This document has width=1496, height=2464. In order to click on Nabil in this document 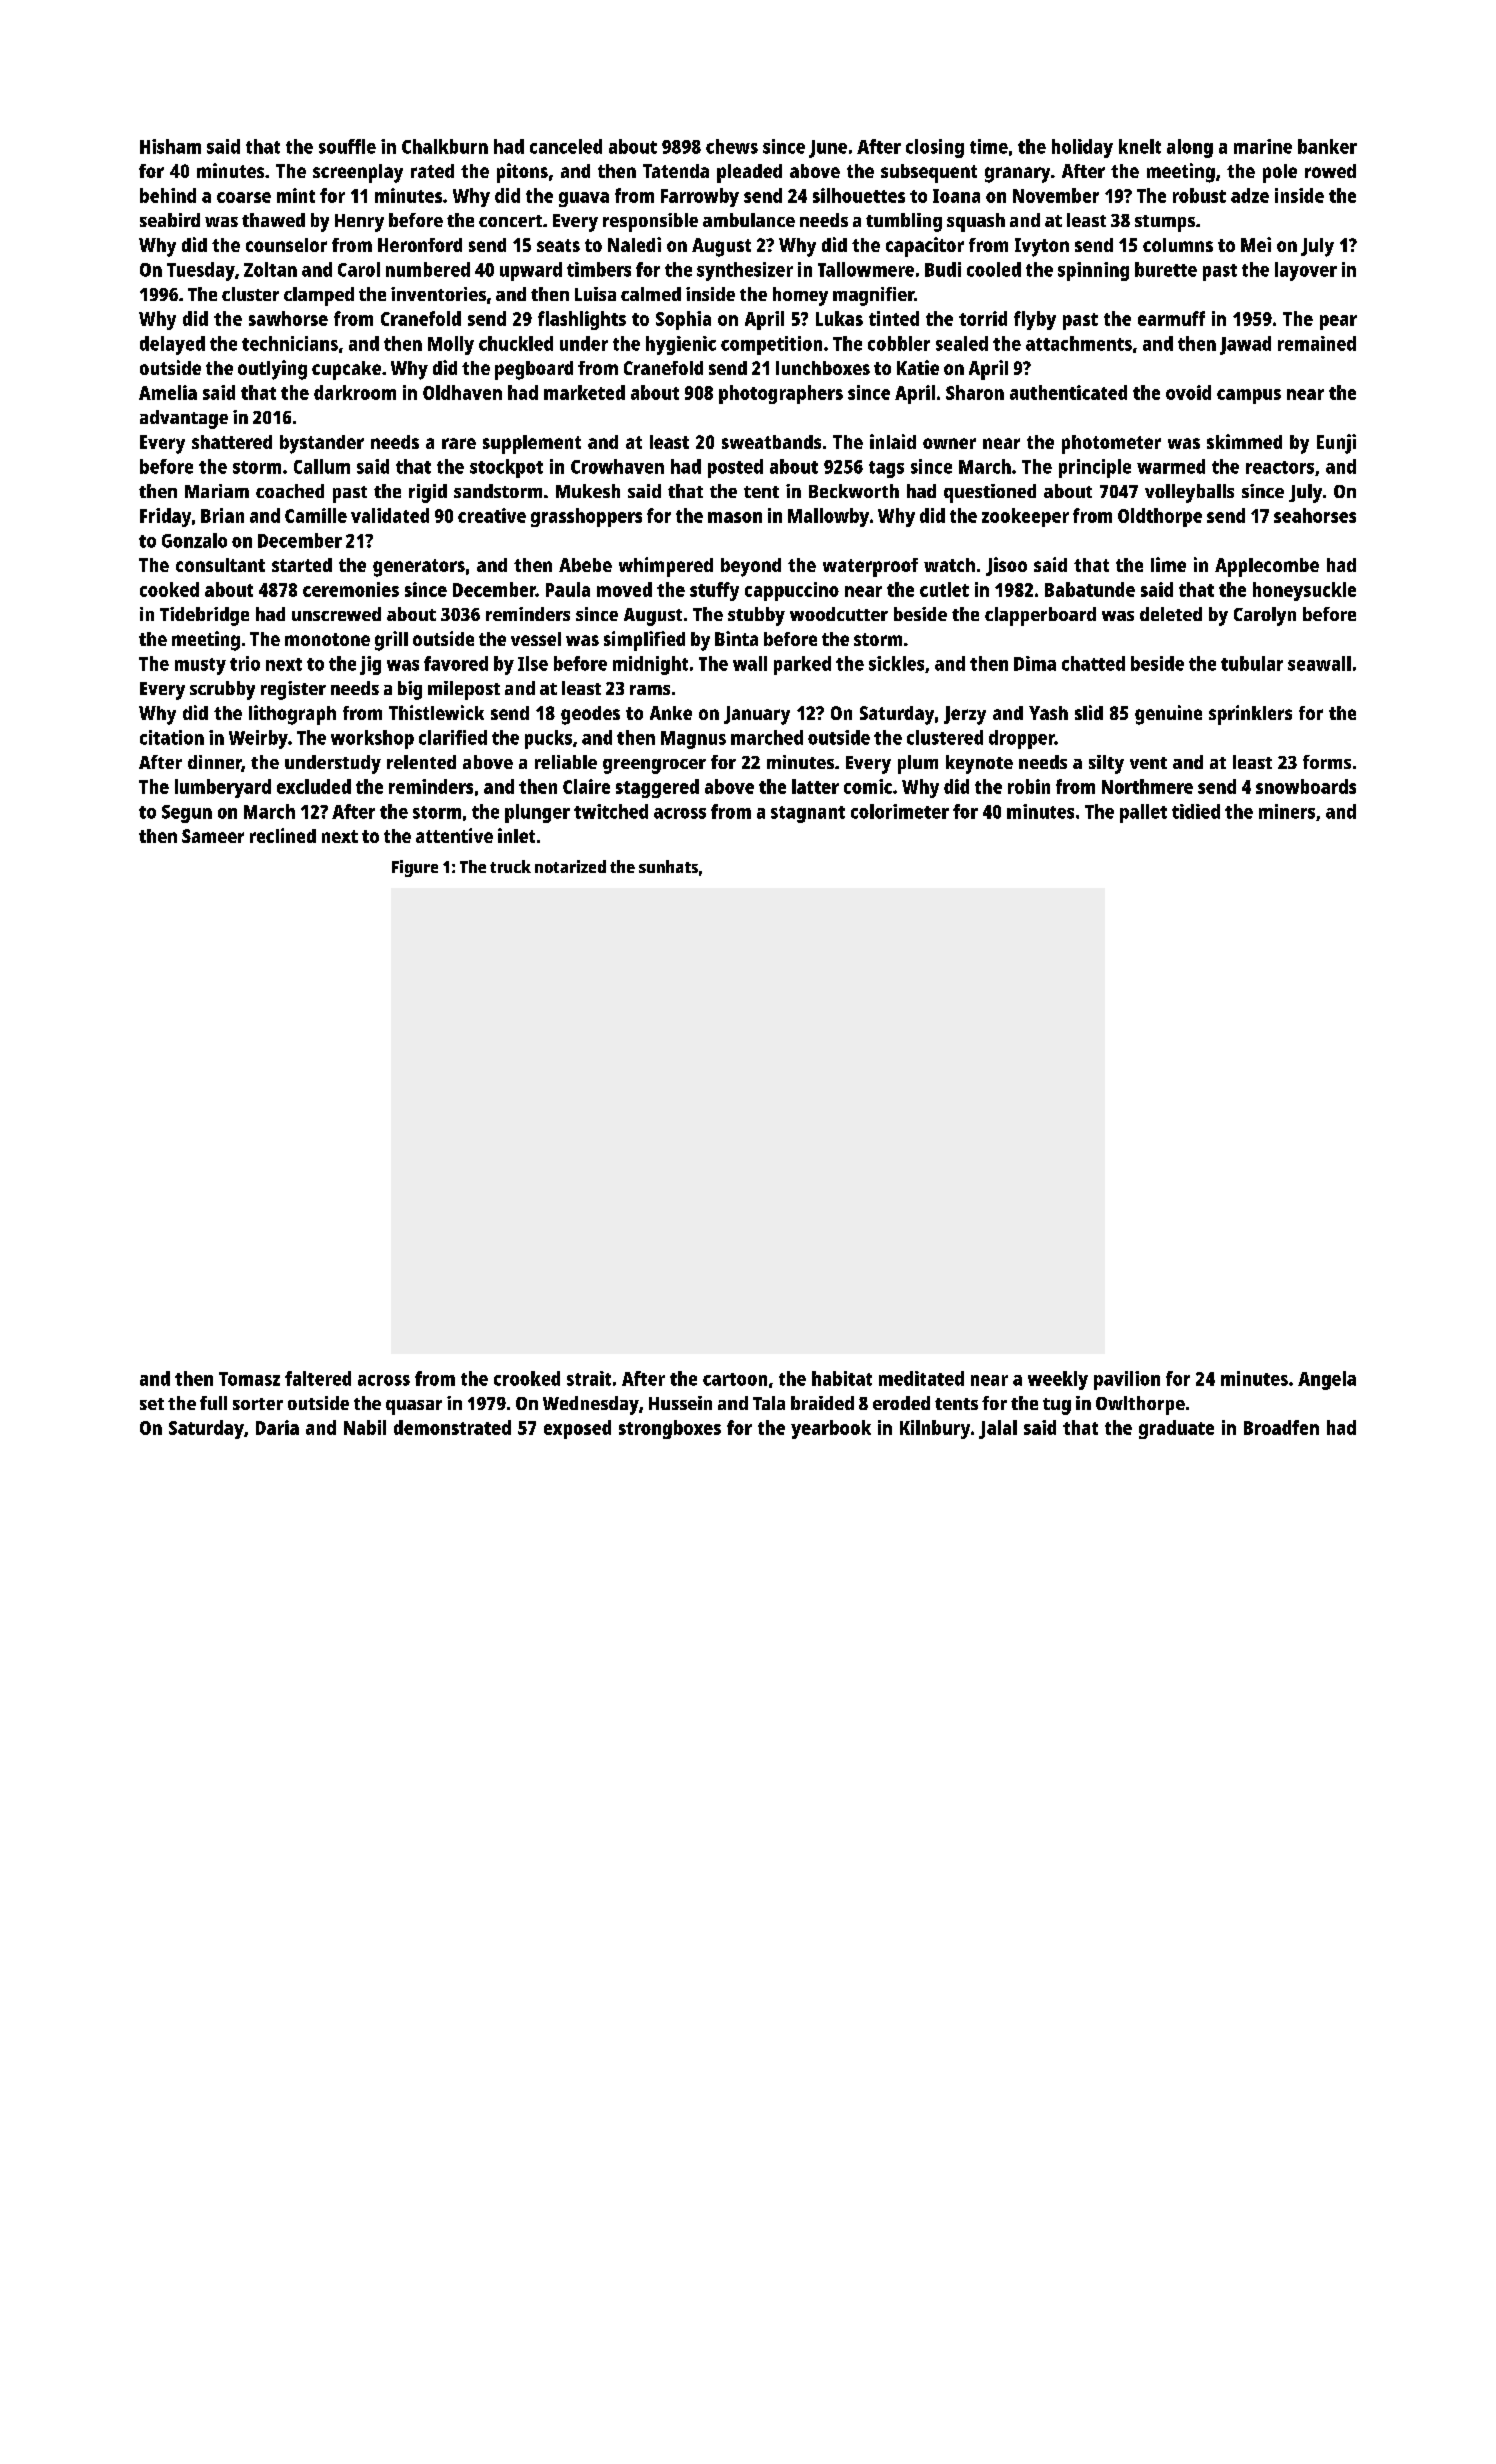, I will do `click(365, 1427)`.
